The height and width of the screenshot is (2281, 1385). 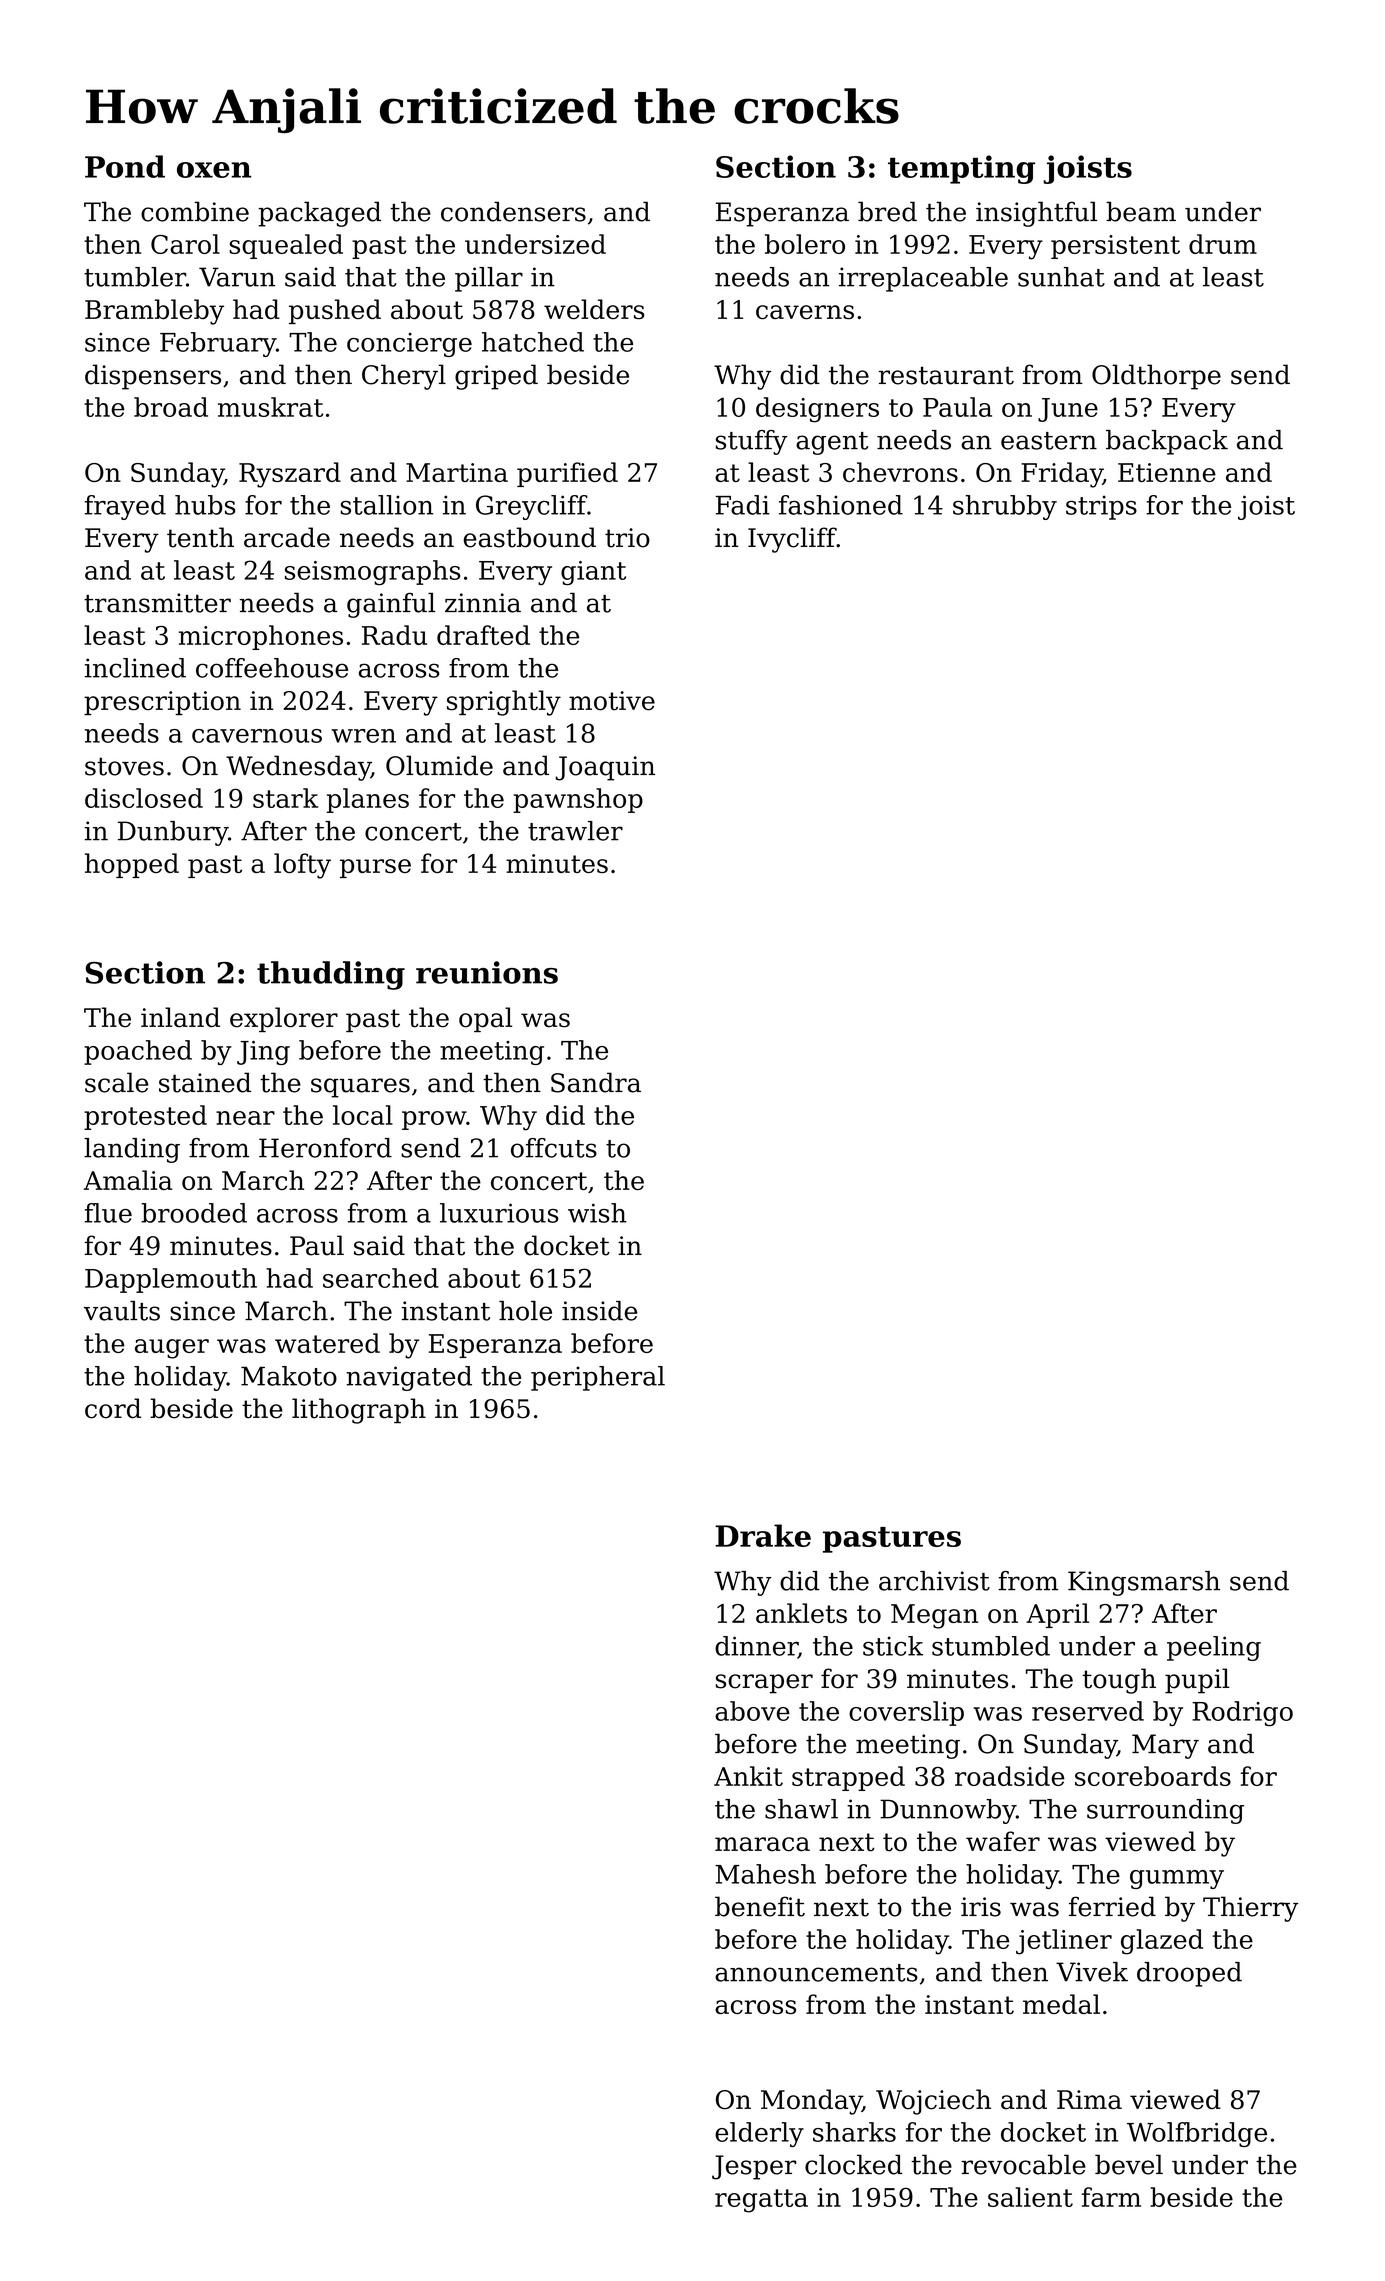 What do you see at coordinates (1144, 1583) in the screenshot?
I see `Kingsmarsh` at bounding box center [1144, 1583].
